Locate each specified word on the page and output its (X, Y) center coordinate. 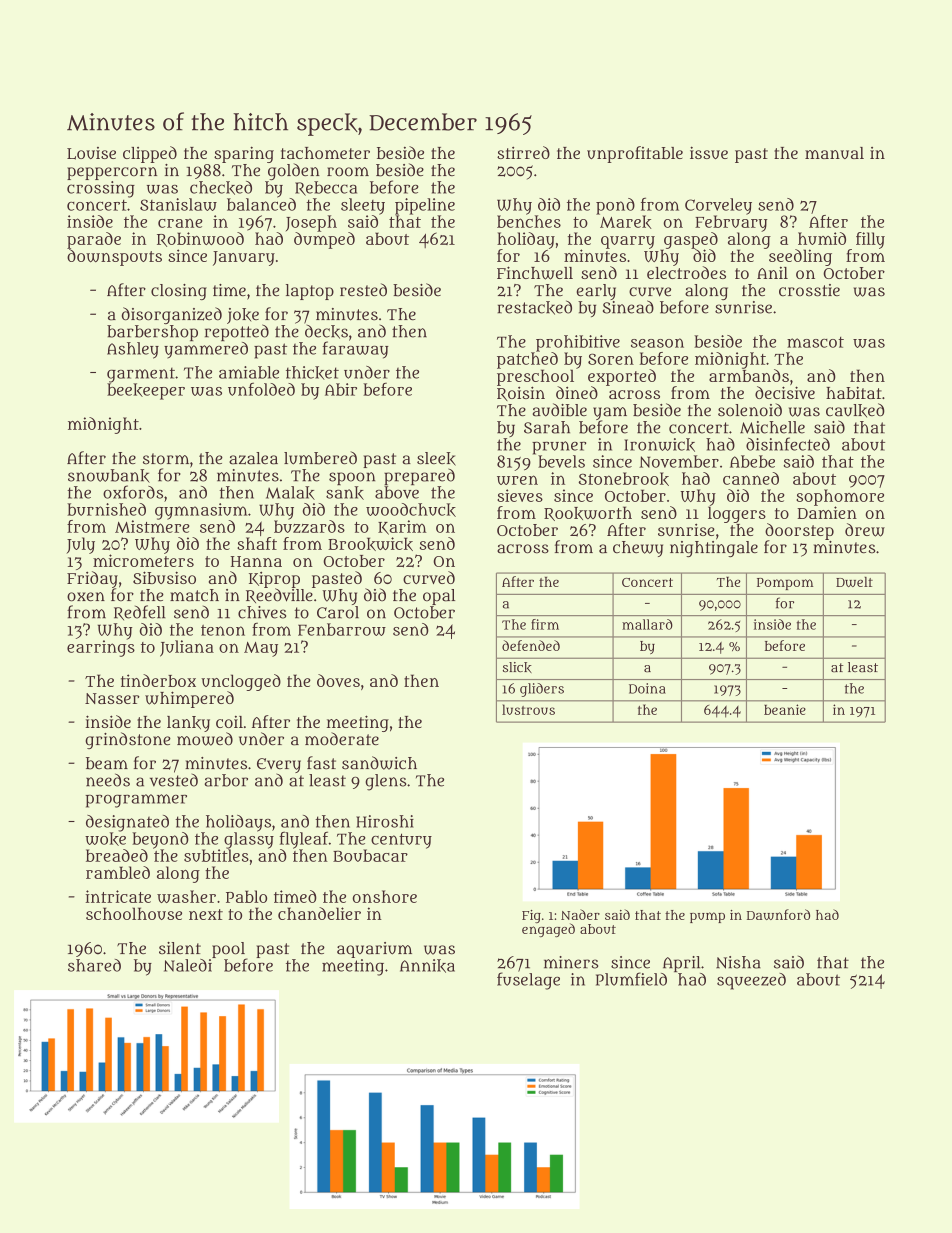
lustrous (528, 709)
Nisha (738, 962)
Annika (427, 966)
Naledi (188, 965)
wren (517, 480)
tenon (223, 630)
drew (865, 530)
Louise (91, 153)
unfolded (261, 389)
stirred (523, 152)
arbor (226, 780)
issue (709, 152)
